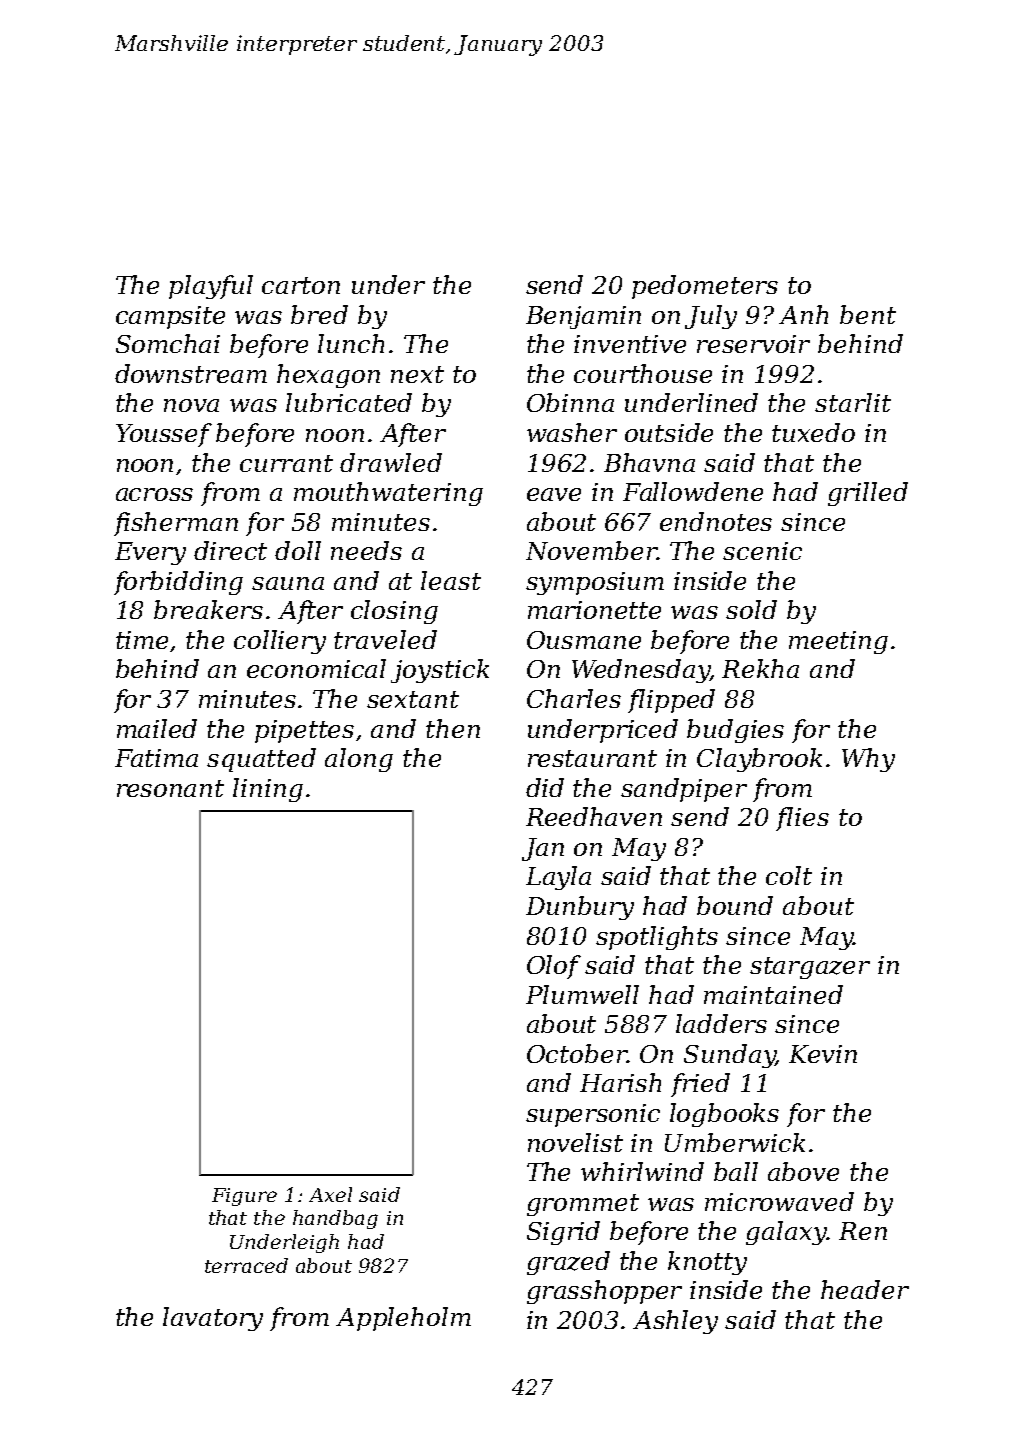 The height and width of the image is (1455, 1024). What do you see at coordinates (789, 875) in the image?
I see `colt` at bounding box center [789, 875].
